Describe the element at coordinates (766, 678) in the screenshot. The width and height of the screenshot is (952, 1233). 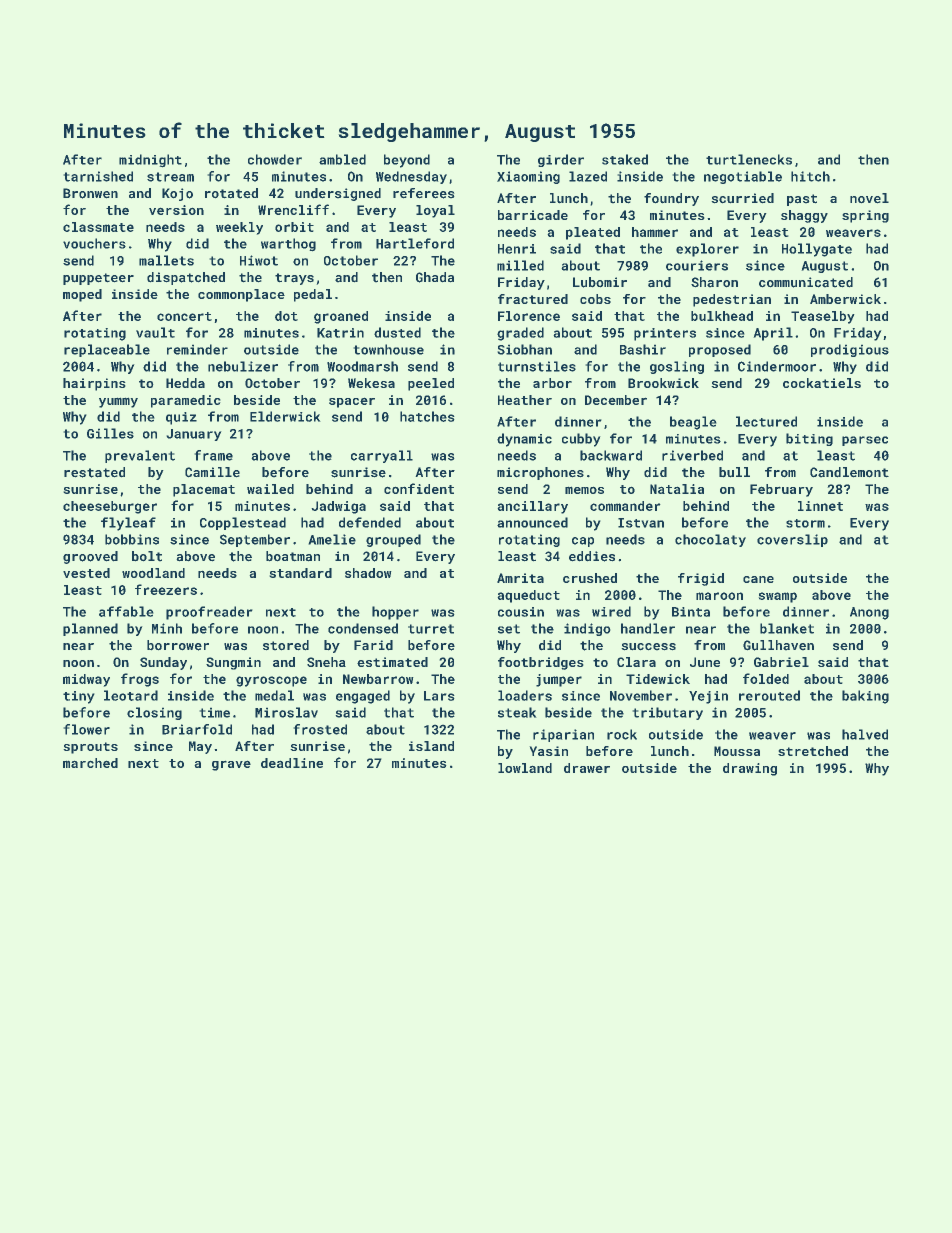
I see `folded` at that location.
